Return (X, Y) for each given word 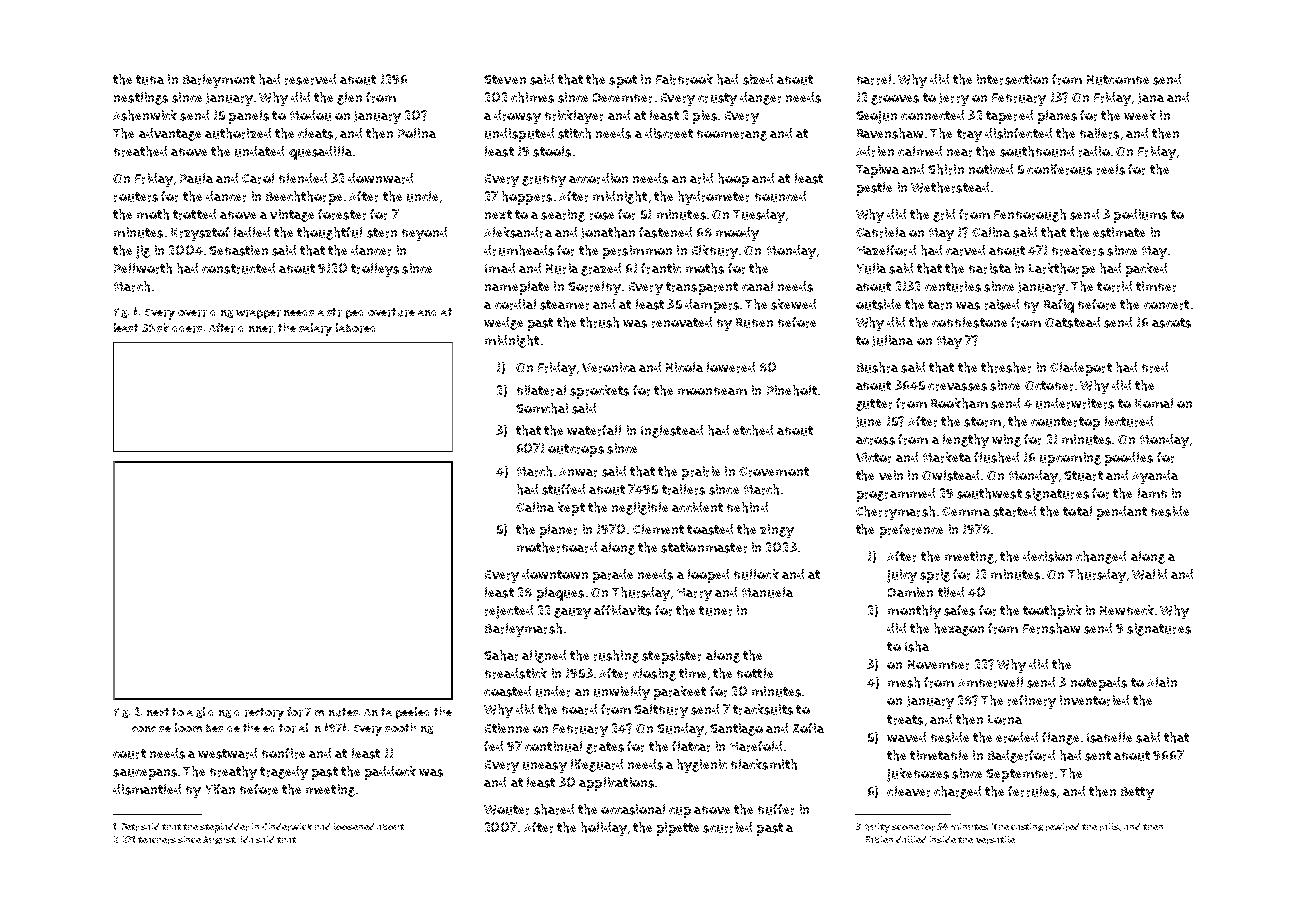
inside (943, 839)
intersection (1012, 79)
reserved (310, 79)
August (219, 840)
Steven (505, 79)
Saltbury (661, 711)
